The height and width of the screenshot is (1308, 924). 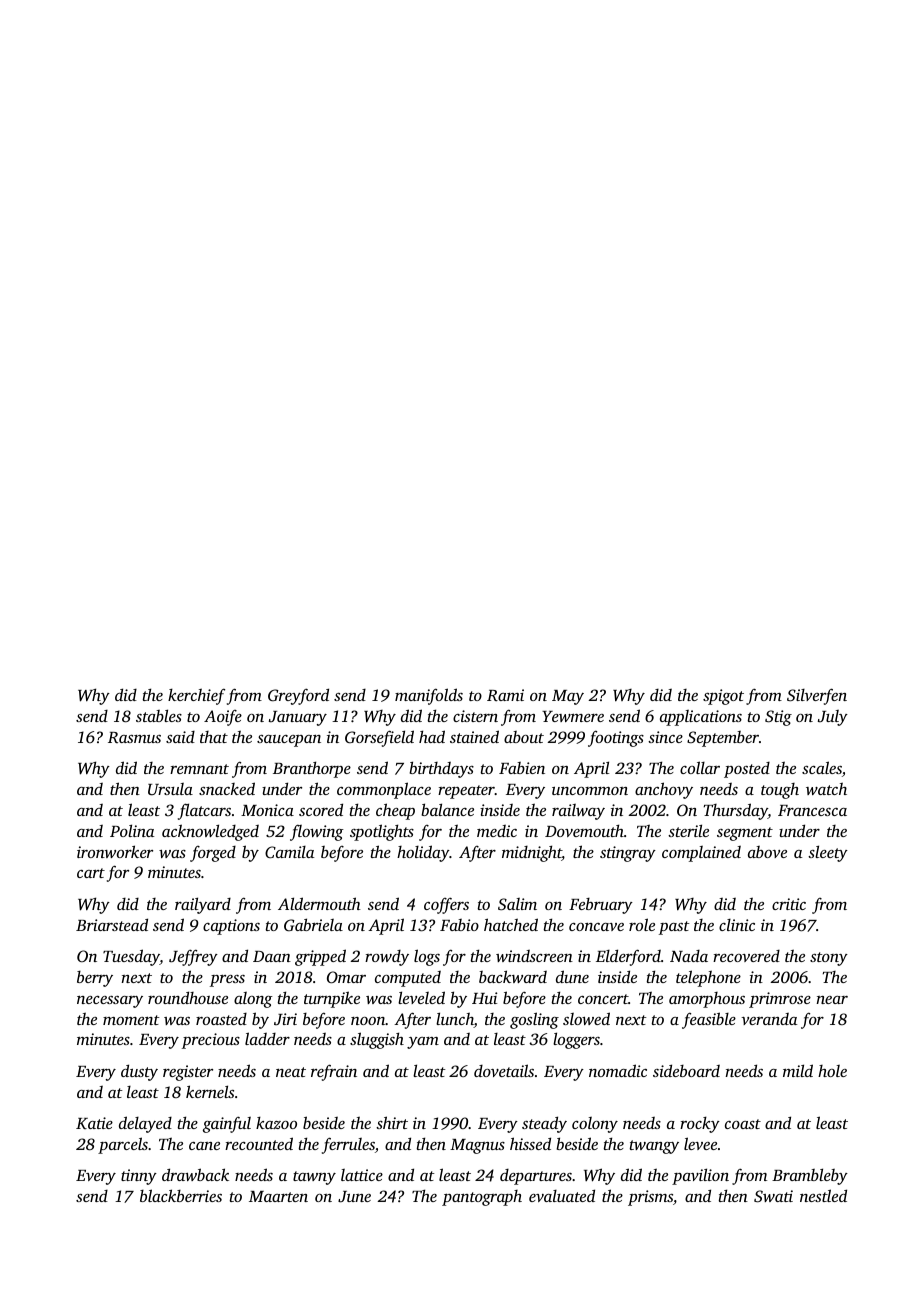 What do you see at coordinates (700, 767) in the screenshot?
I see `collar` at bounding box center [700, 767].
